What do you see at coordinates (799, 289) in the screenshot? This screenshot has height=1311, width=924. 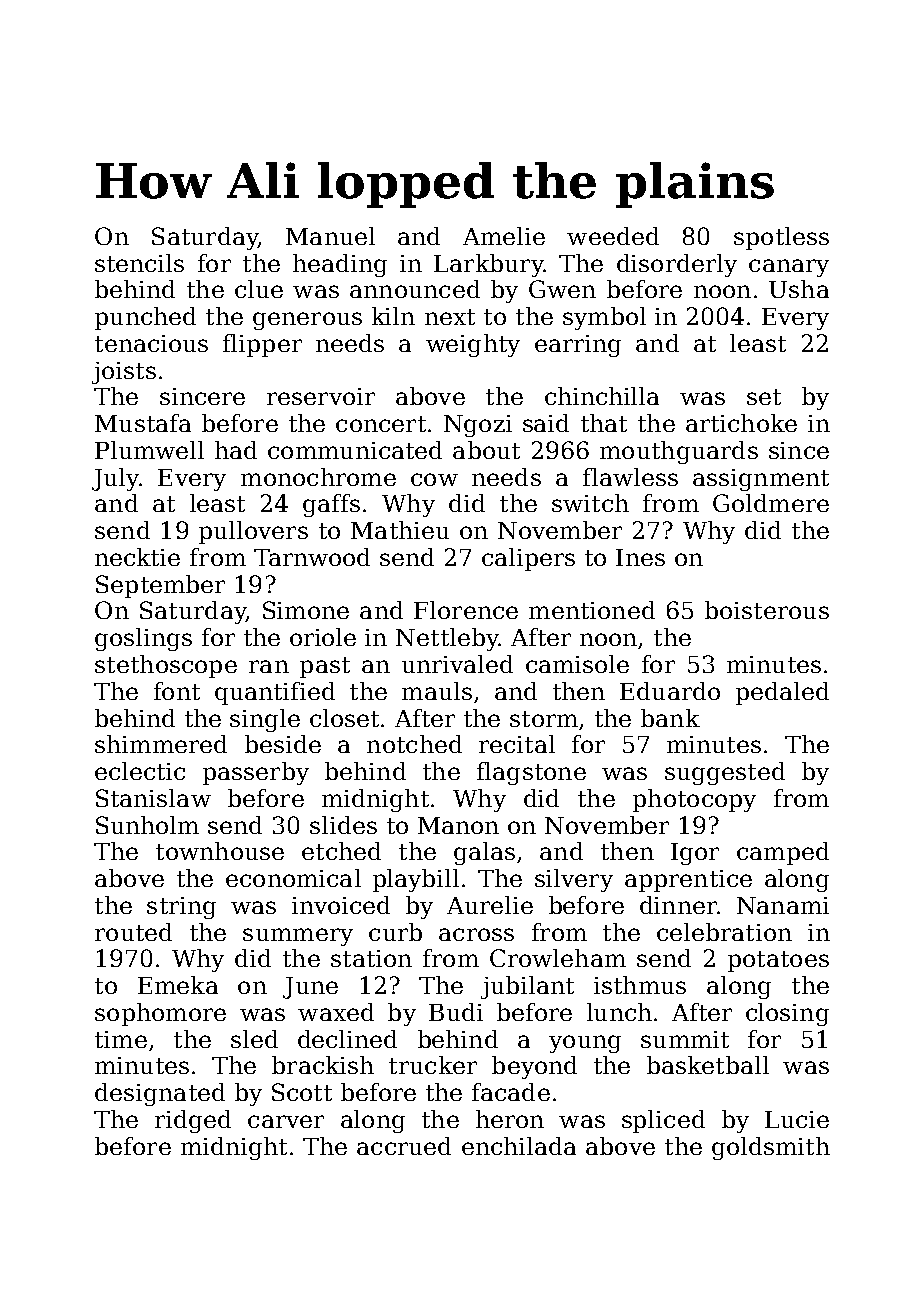 I see `Usha` at bounding box center [799, 289].
